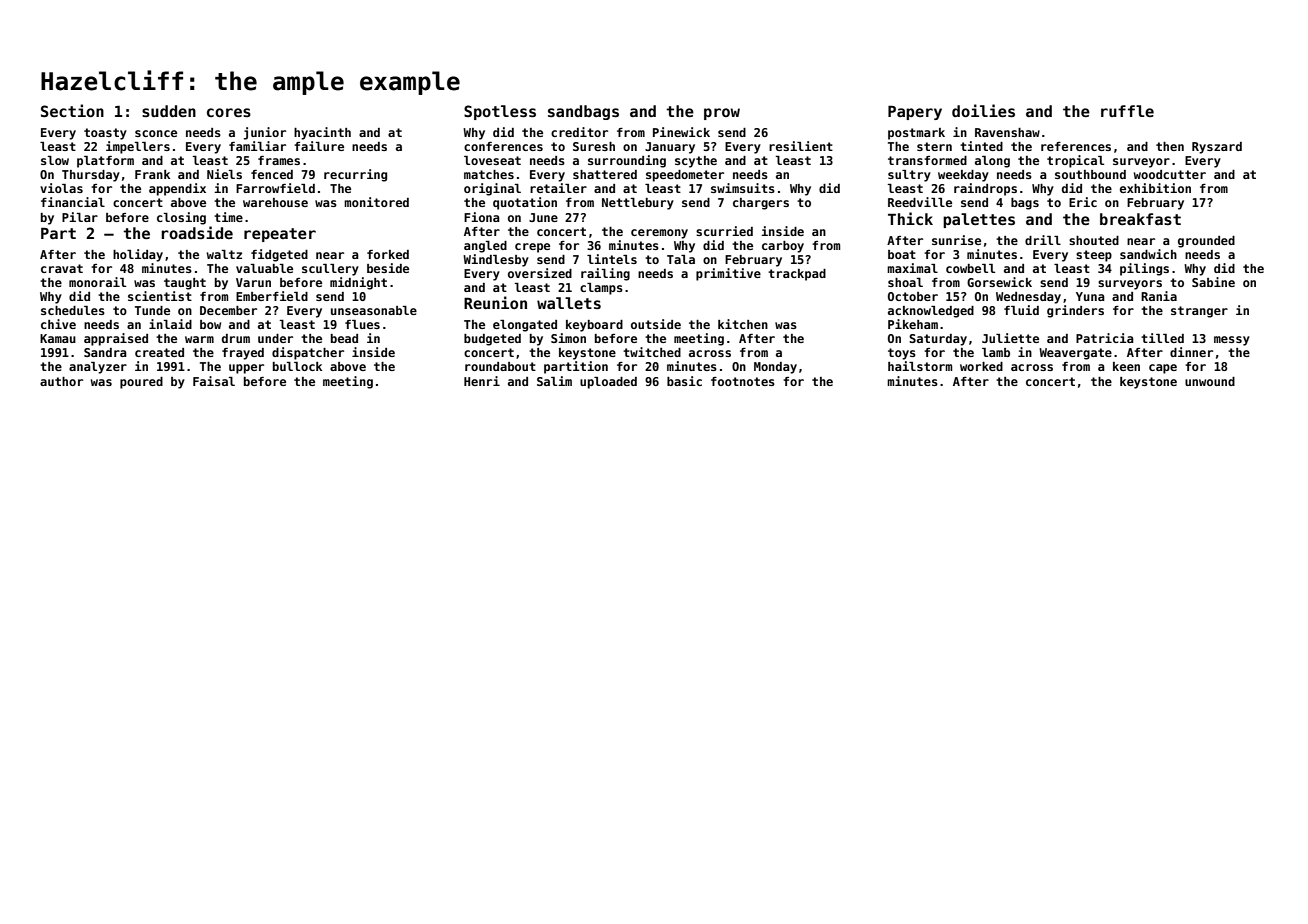  Describe the element at coordinates (72, 110) in the screenshot. I see `Section` at that location.
